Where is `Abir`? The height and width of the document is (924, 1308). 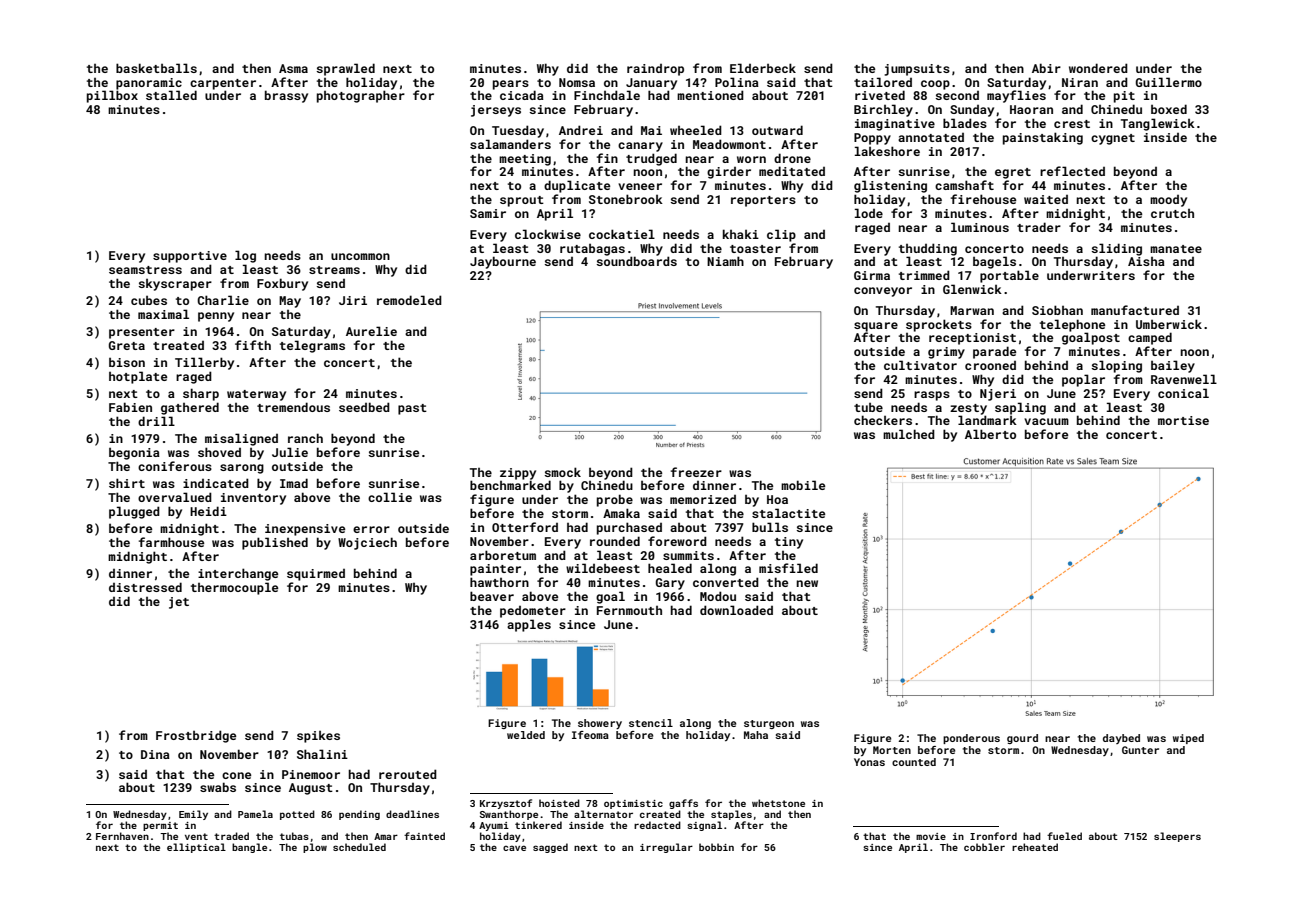
Abir is located at coordinates (1046, 68).
